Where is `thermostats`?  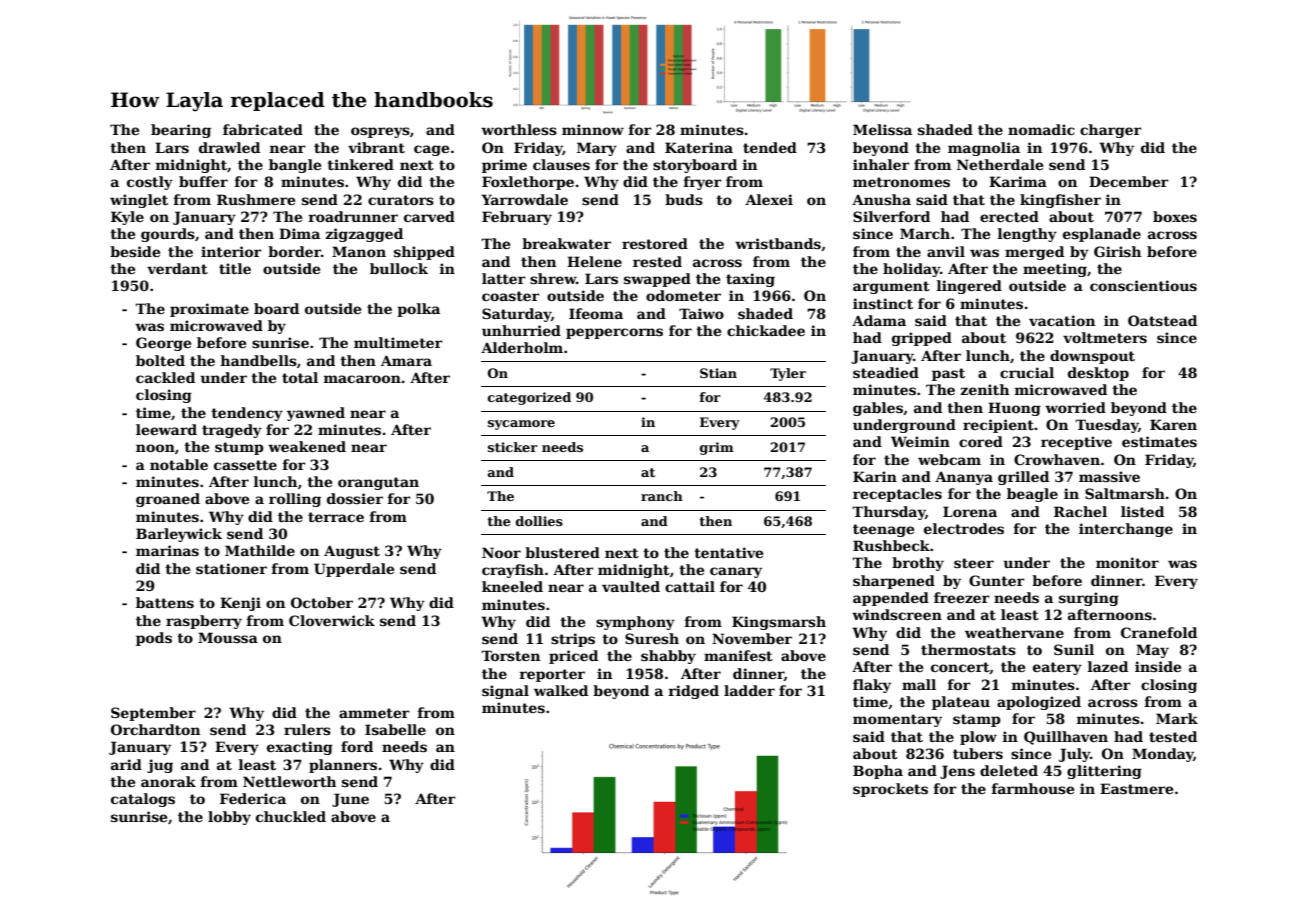
thermostats is located at coordinates (968, 649).
